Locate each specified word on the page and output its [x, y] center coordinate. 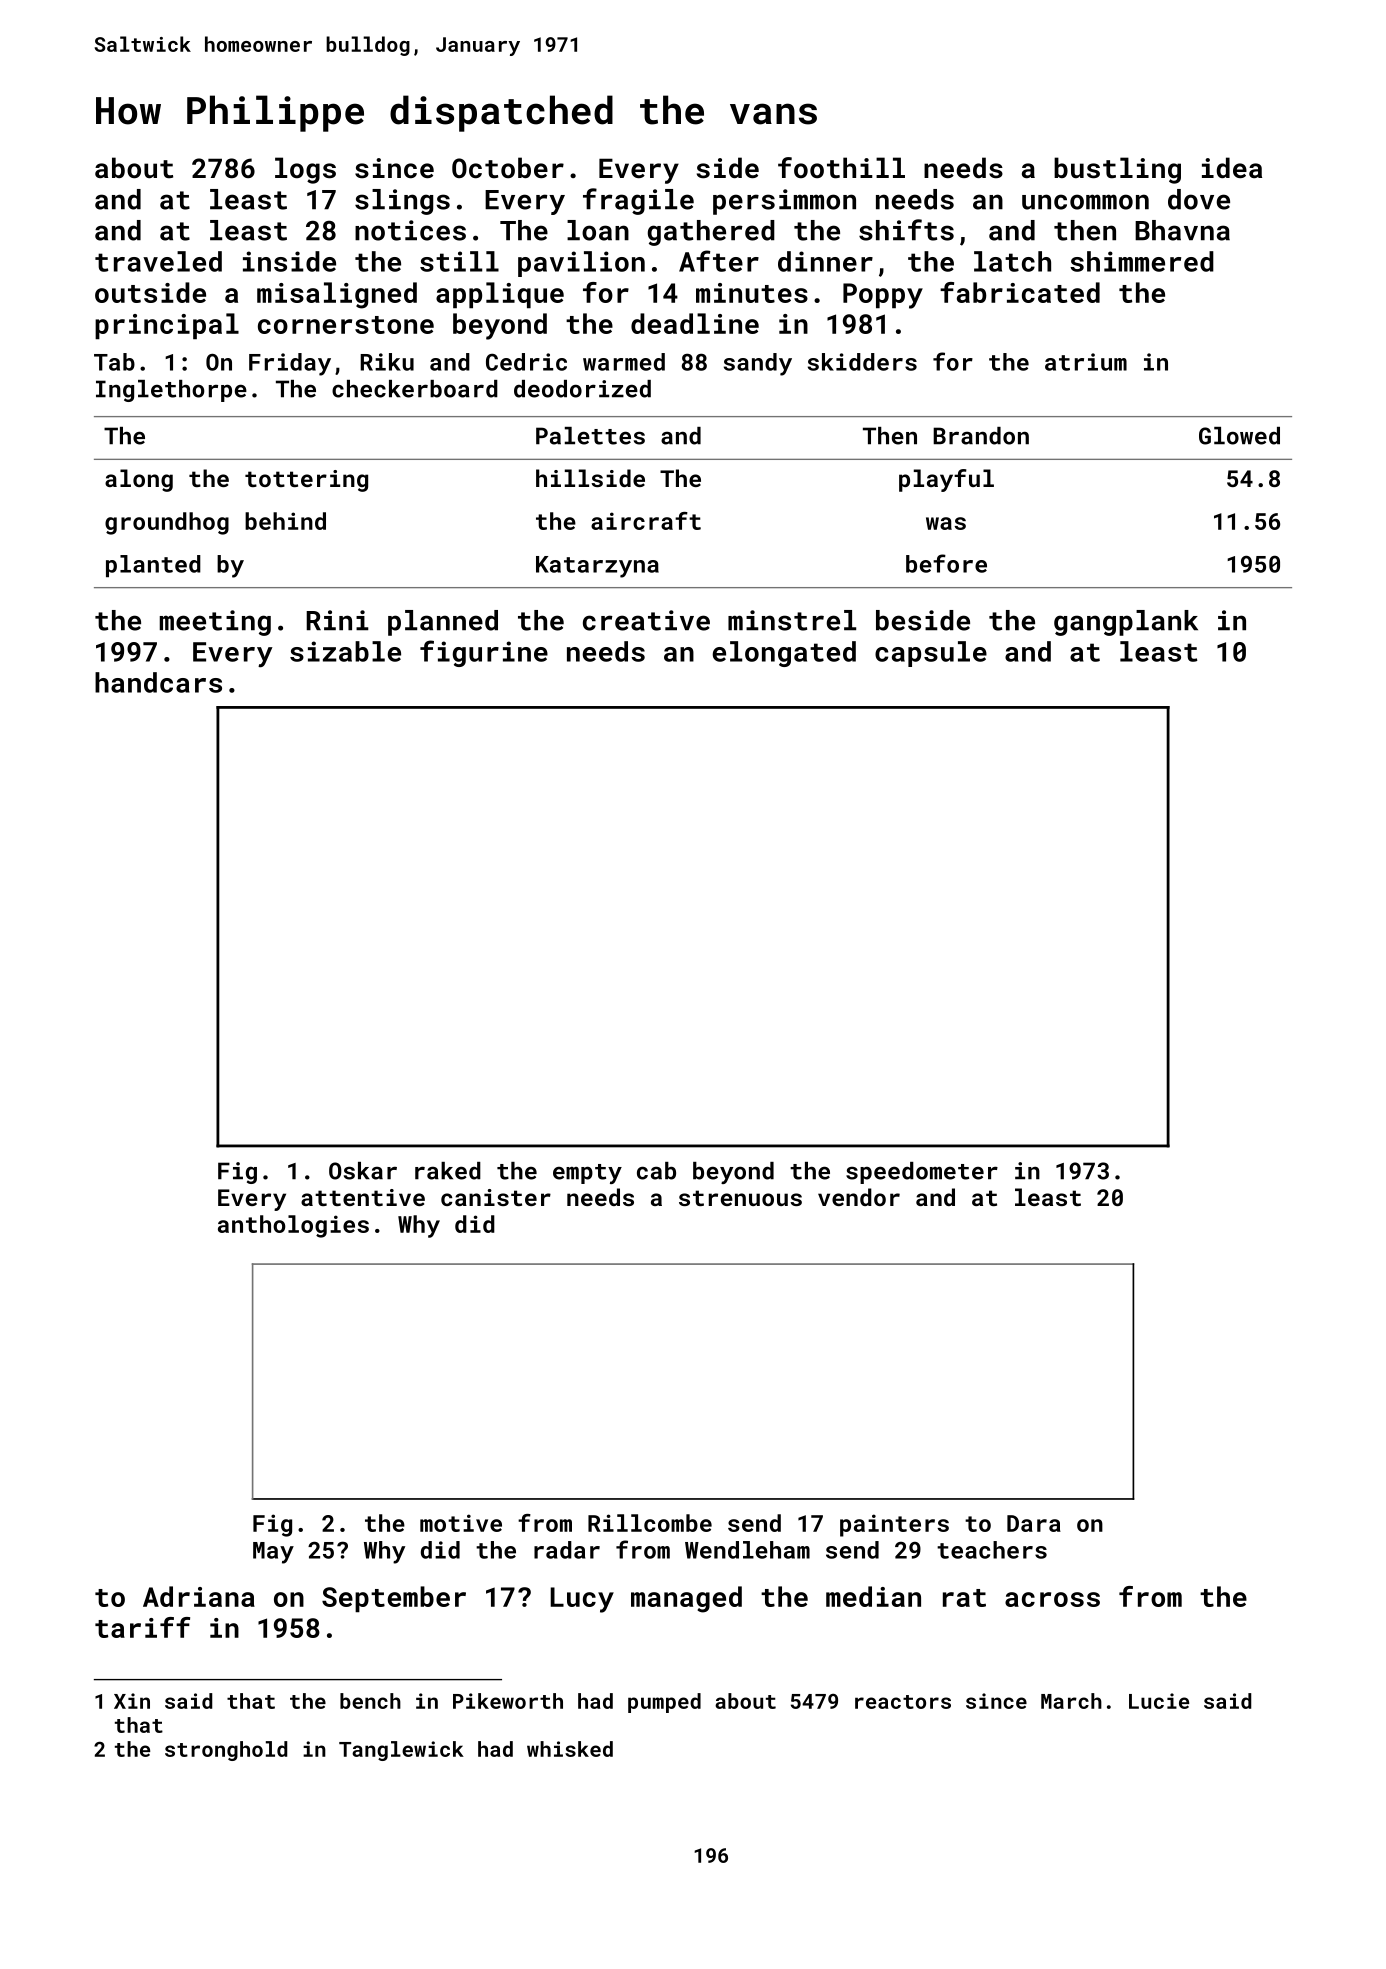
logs [305, 170]
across [1052, 1599]
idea [1232, 167]
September [394, 1599]
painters [894, 1525]
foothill [841, 168]
